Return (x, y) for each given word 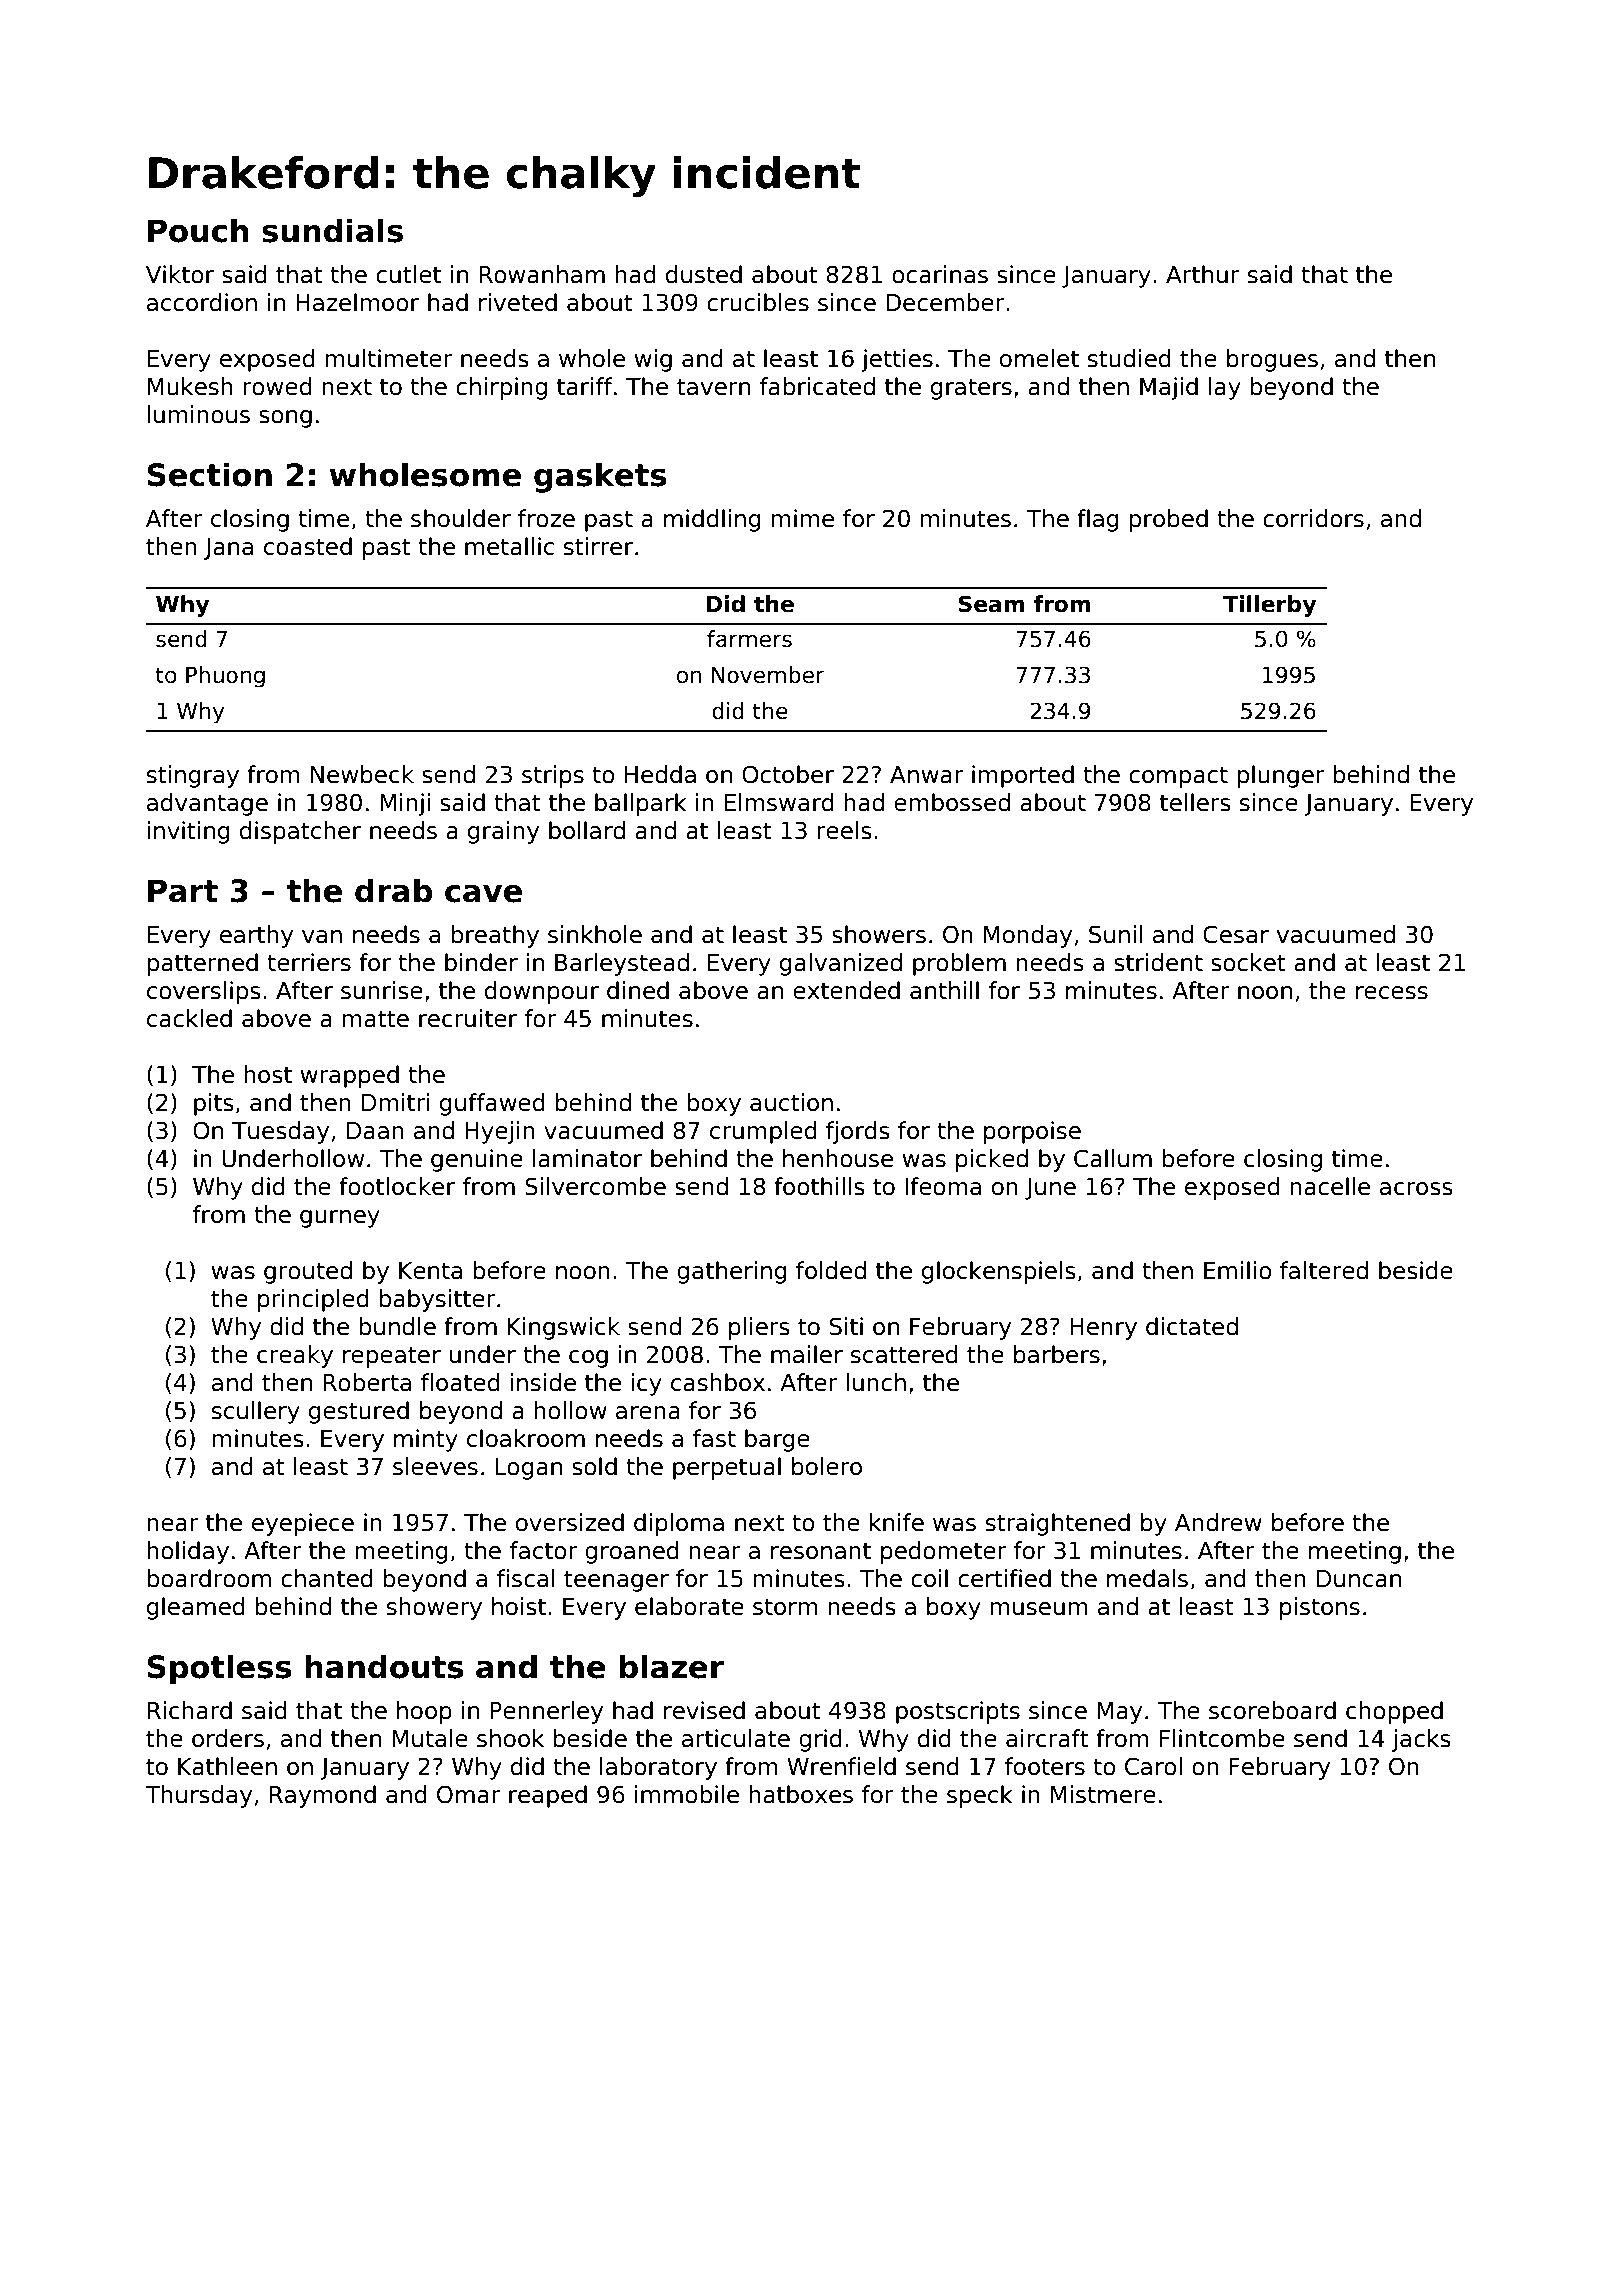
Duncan (1359, 1579)
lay (1225, 388)
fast (714, 1438)
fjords (858, 1132)
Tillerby (1269, 606)
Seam (991, 604)
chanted (327, 1578)
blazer (672, 1666)
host (268, 1074)
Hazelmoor (357, 302)
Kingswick (564, 1328)
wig (653, 360)
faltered (1324, 1270)
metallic (509, 546)
